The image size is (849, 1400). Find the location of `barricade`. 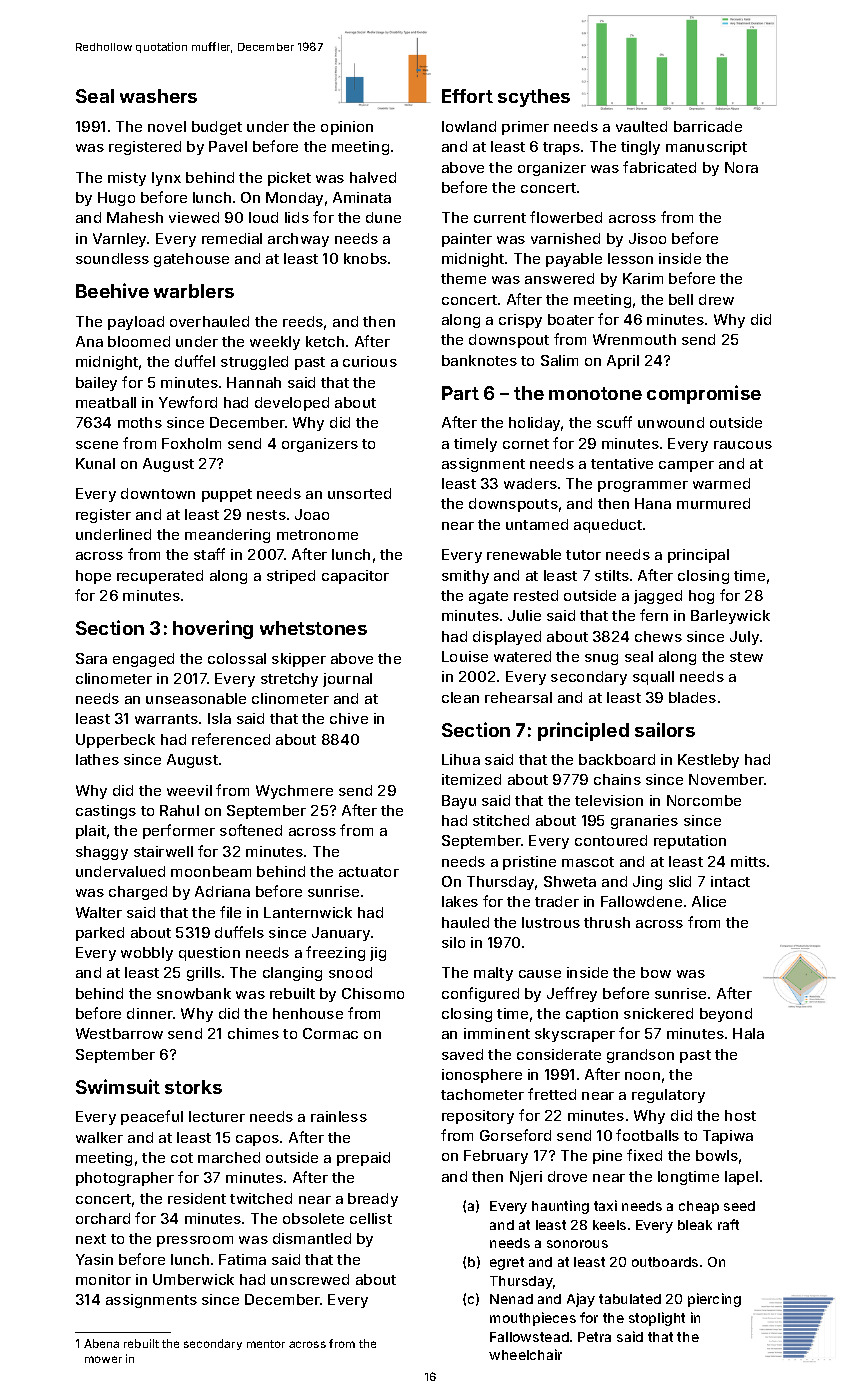

barricade is located at coordinates (708, 126).
